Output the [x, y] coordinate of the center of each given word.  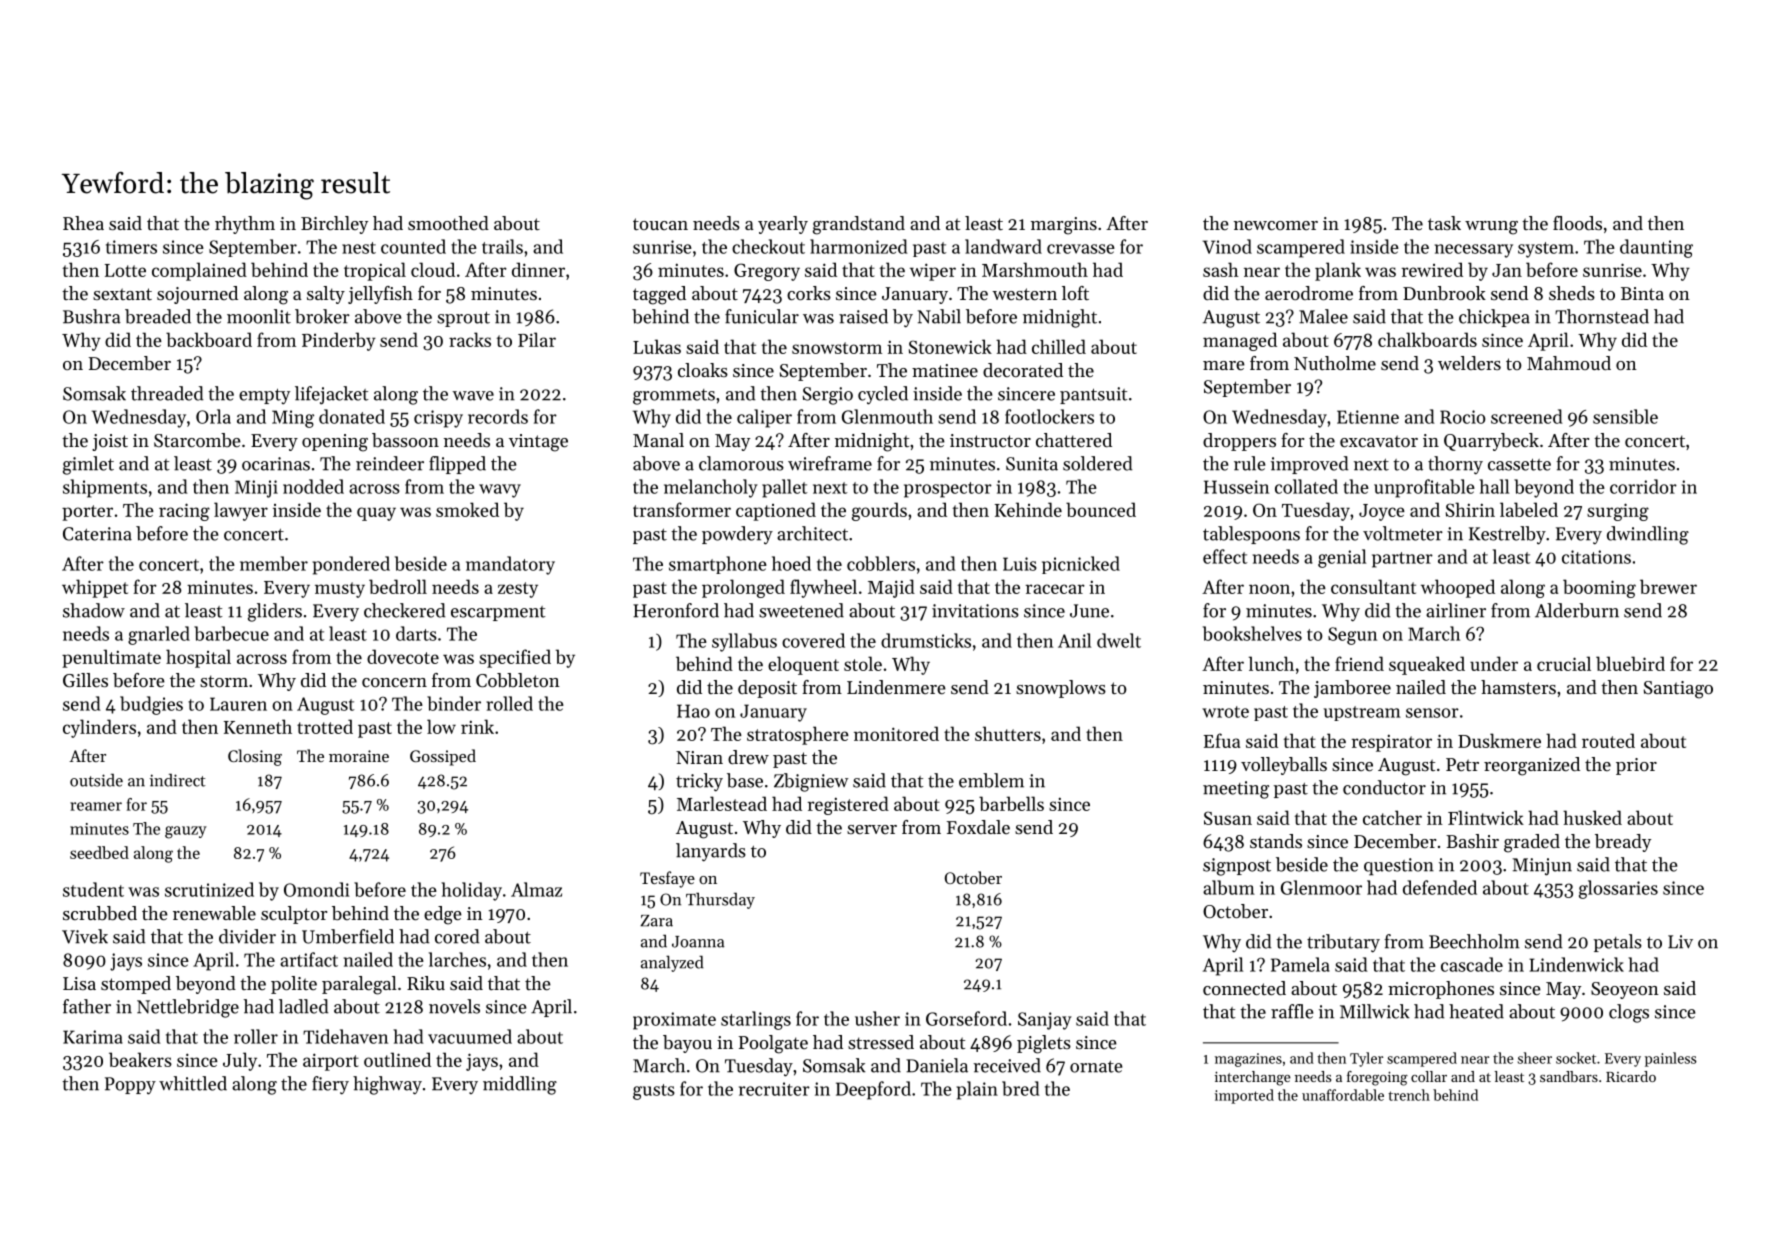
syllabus [744, 642]
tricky [699, 782]
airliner [1456, 610]
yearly [783, 225]
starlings [756, 1020]
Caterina [97, 534]
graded [1532, 843]
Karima [93, 1037]
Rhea [83, 223]
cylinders [99, 728]
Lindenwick [1576, 964]
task [1444, 223]
